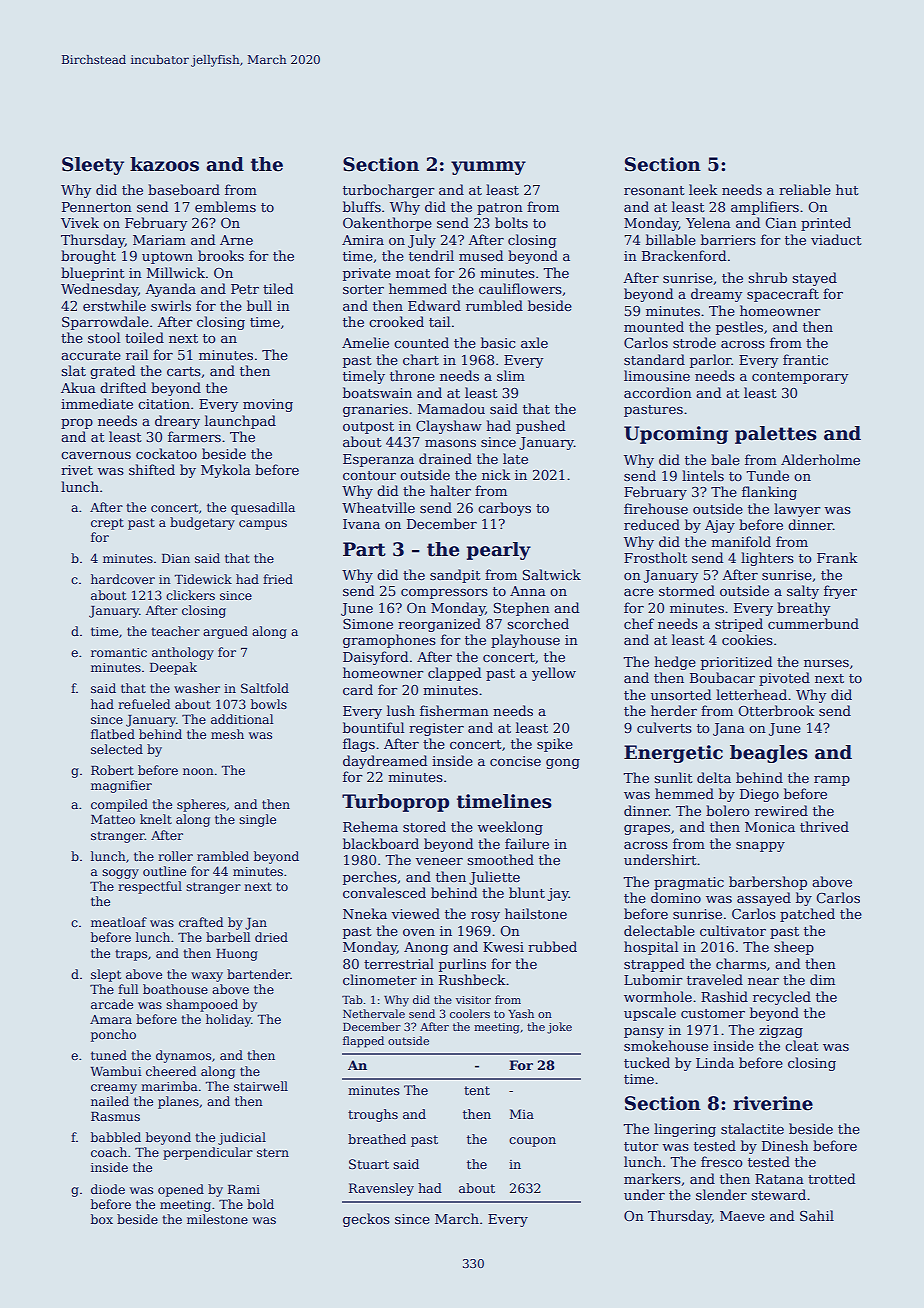 The width and height of the screenshot is (924, 1308). What do you see at coordinates (522, 1114) in the screenshot?
I see `Mia` at bounding box center [522, 1114].
